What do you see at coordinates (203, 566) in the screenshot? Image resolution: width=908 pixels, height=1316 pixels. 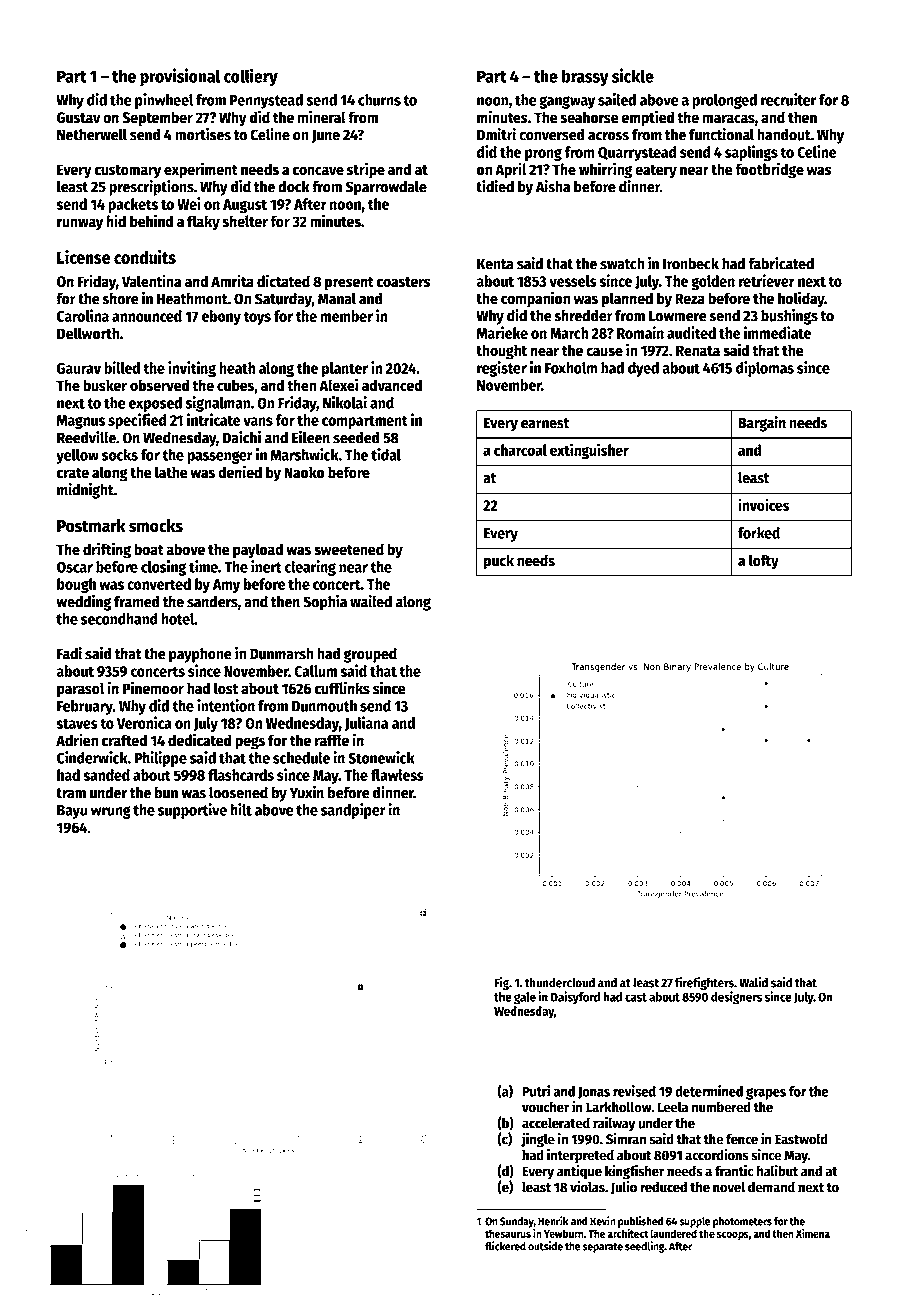 I see `time` at bounding box center [203, 566].
